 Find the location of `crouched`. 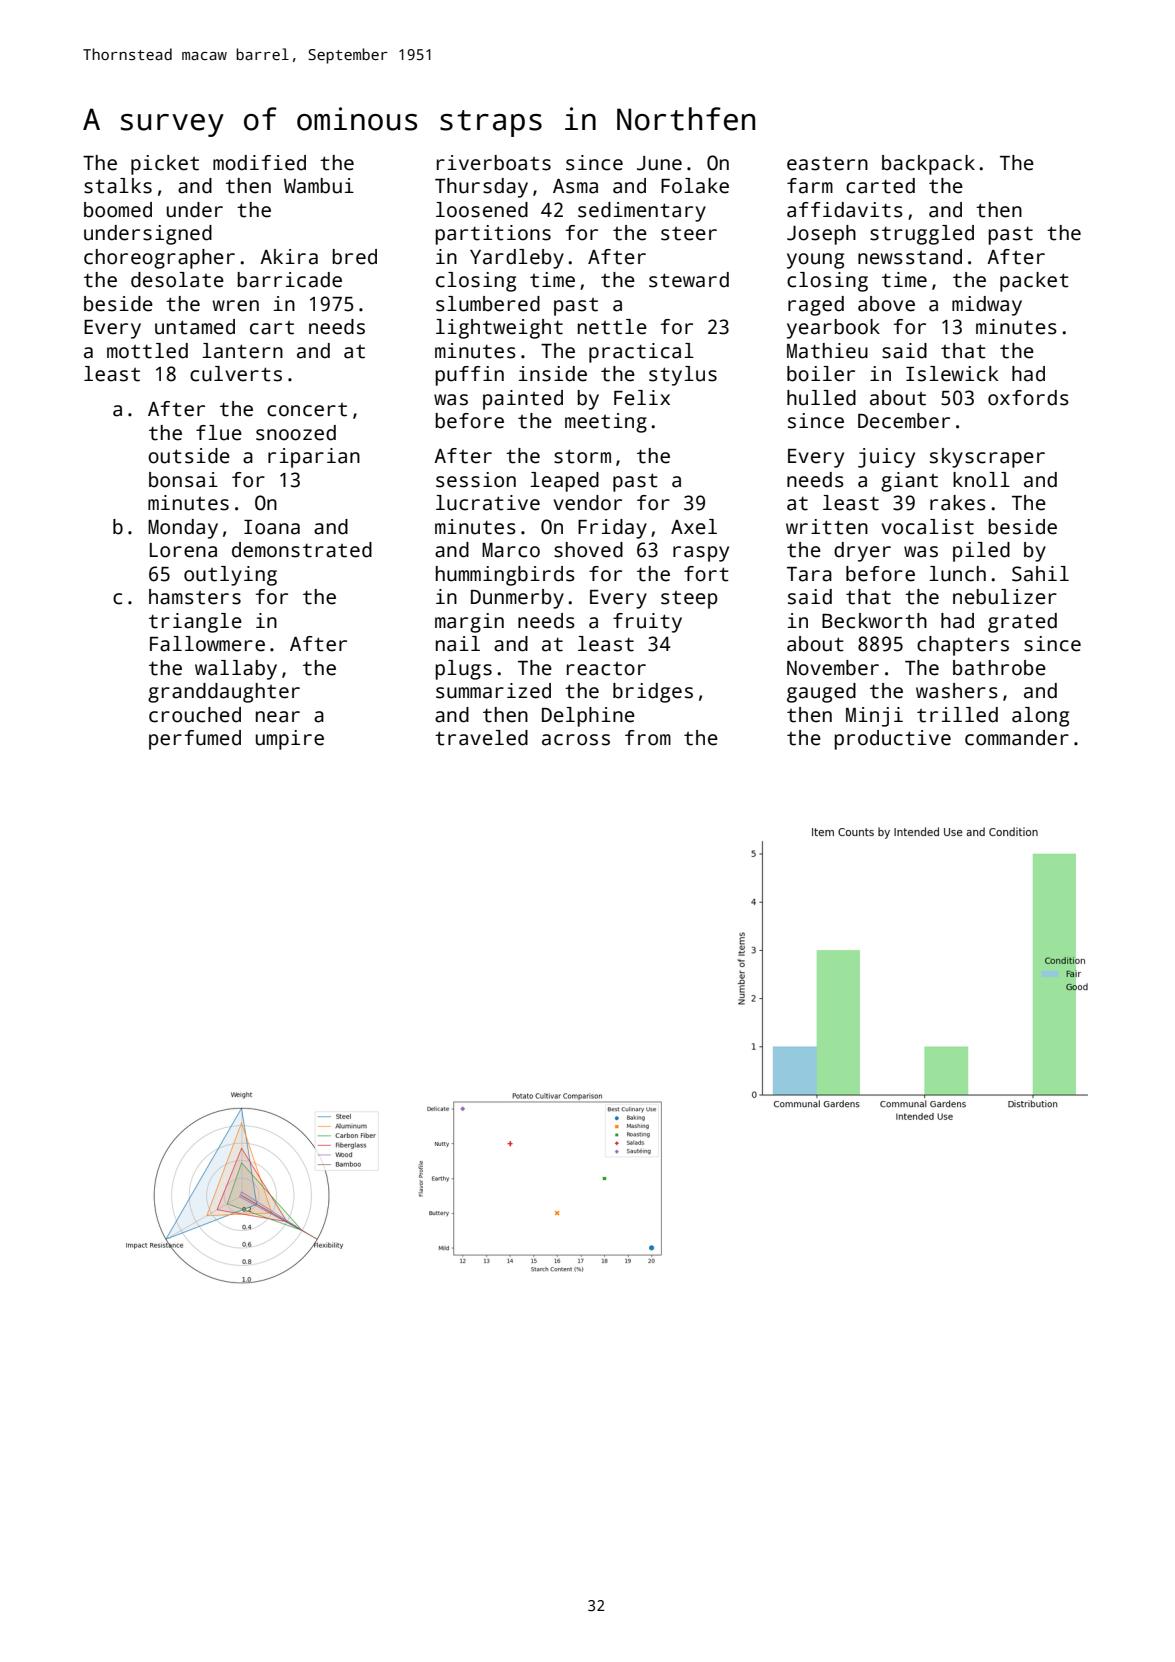

crouched is located at coordinates (195, 715).
